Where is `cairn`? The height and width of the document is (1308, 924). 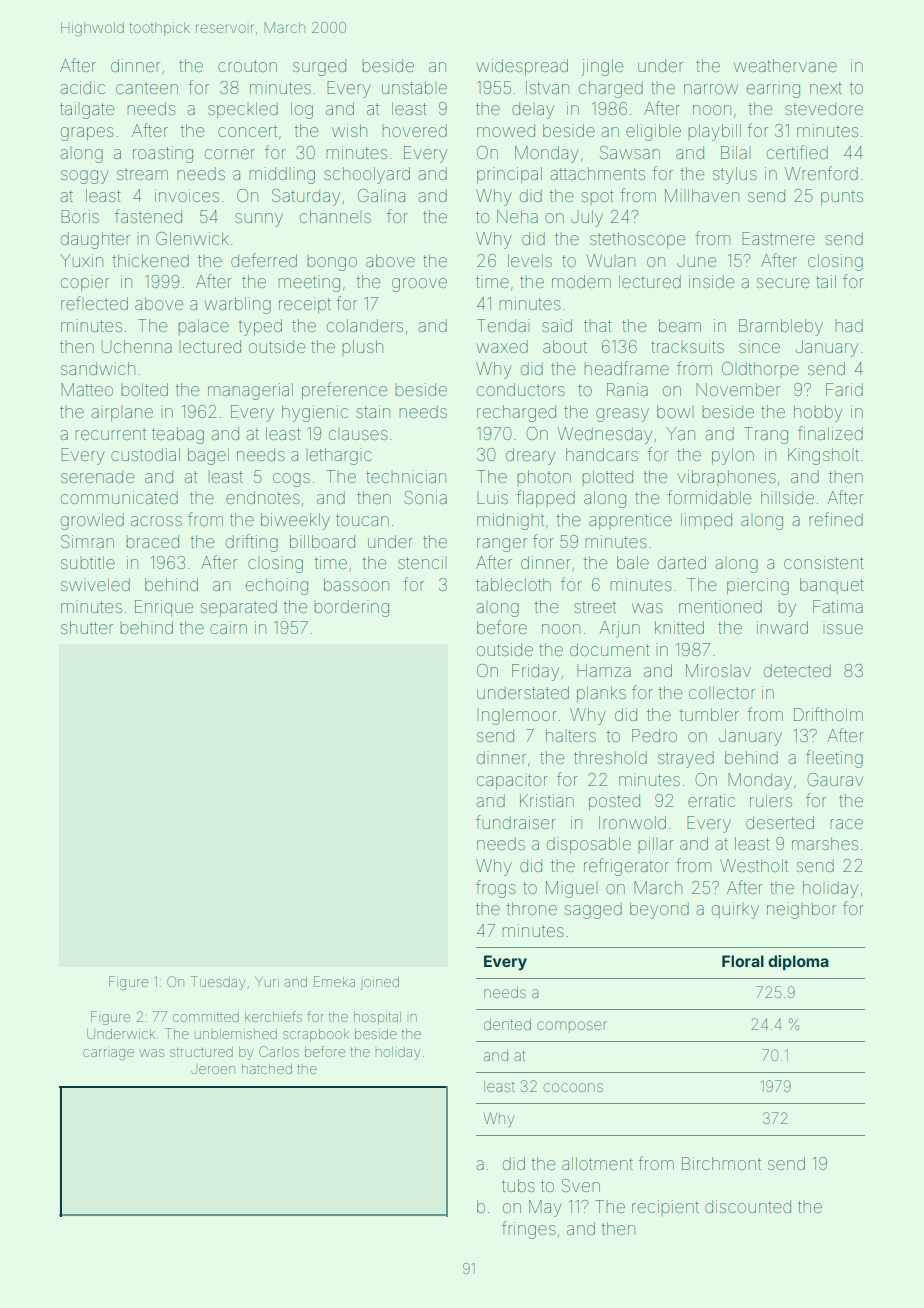
cairn is located at coordinates (228, 627).
